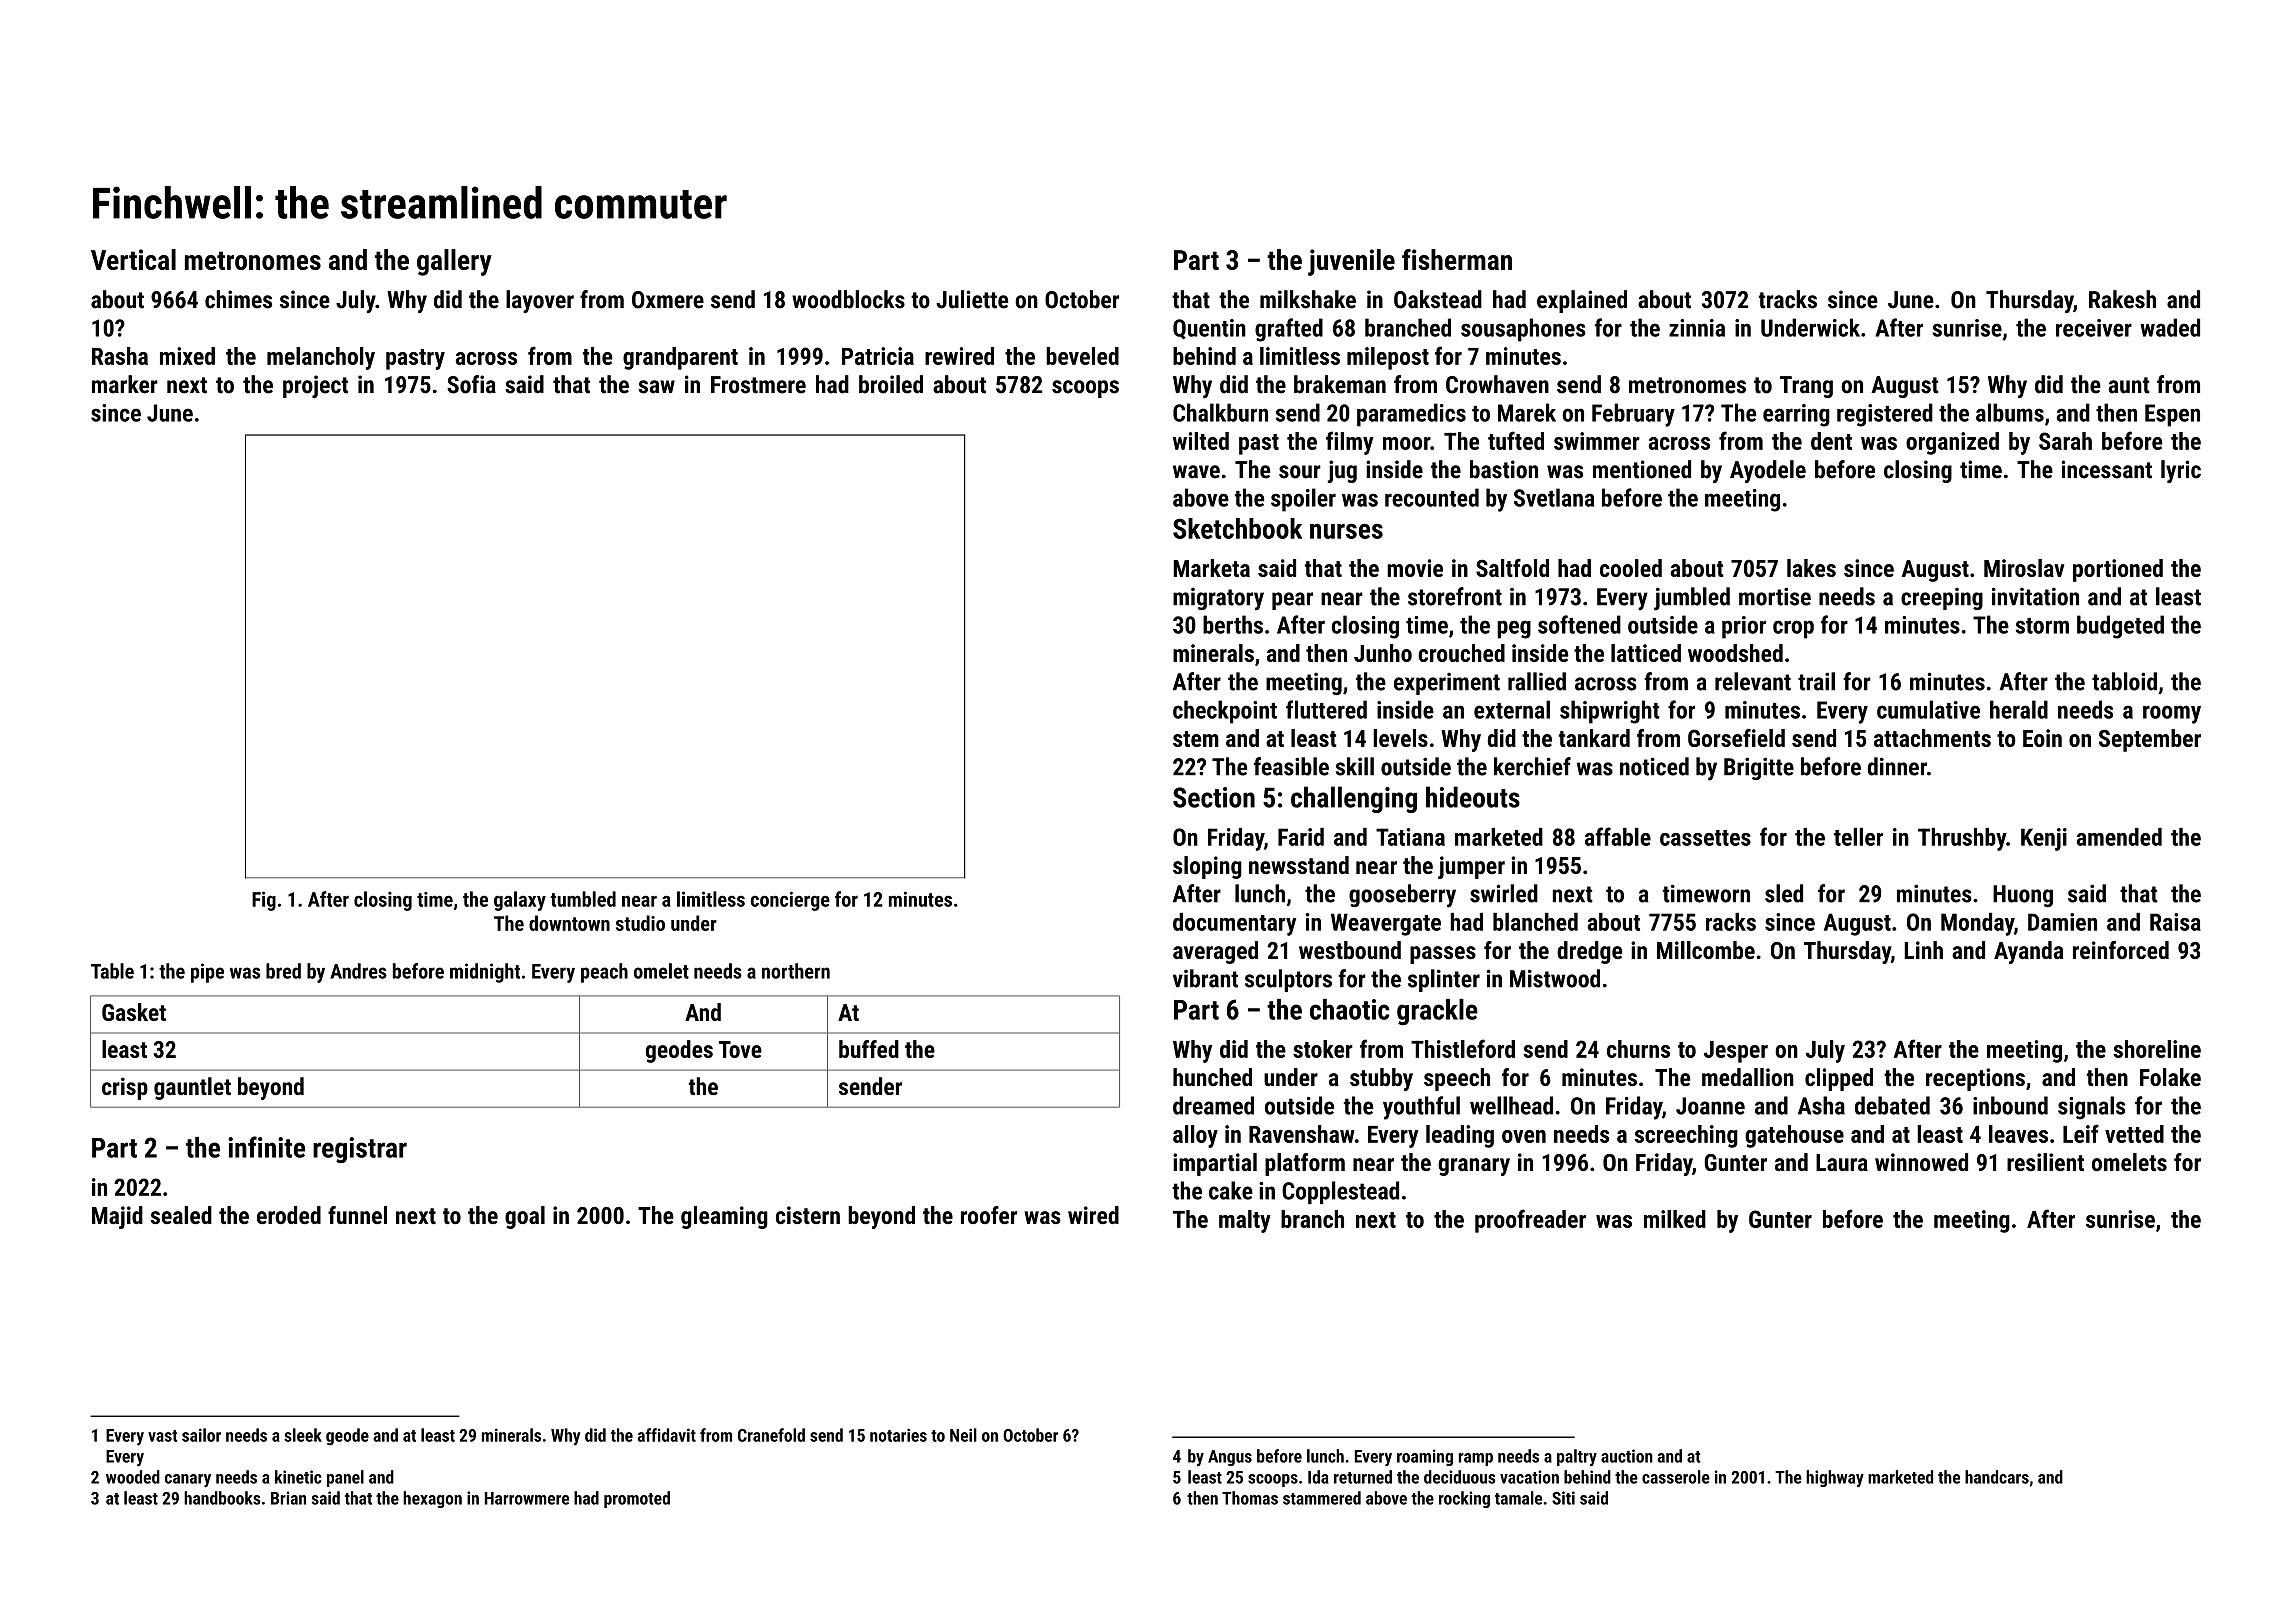  Describe the element at coordinates (1308, 299) in the page. I see `milkshake` at that location.
